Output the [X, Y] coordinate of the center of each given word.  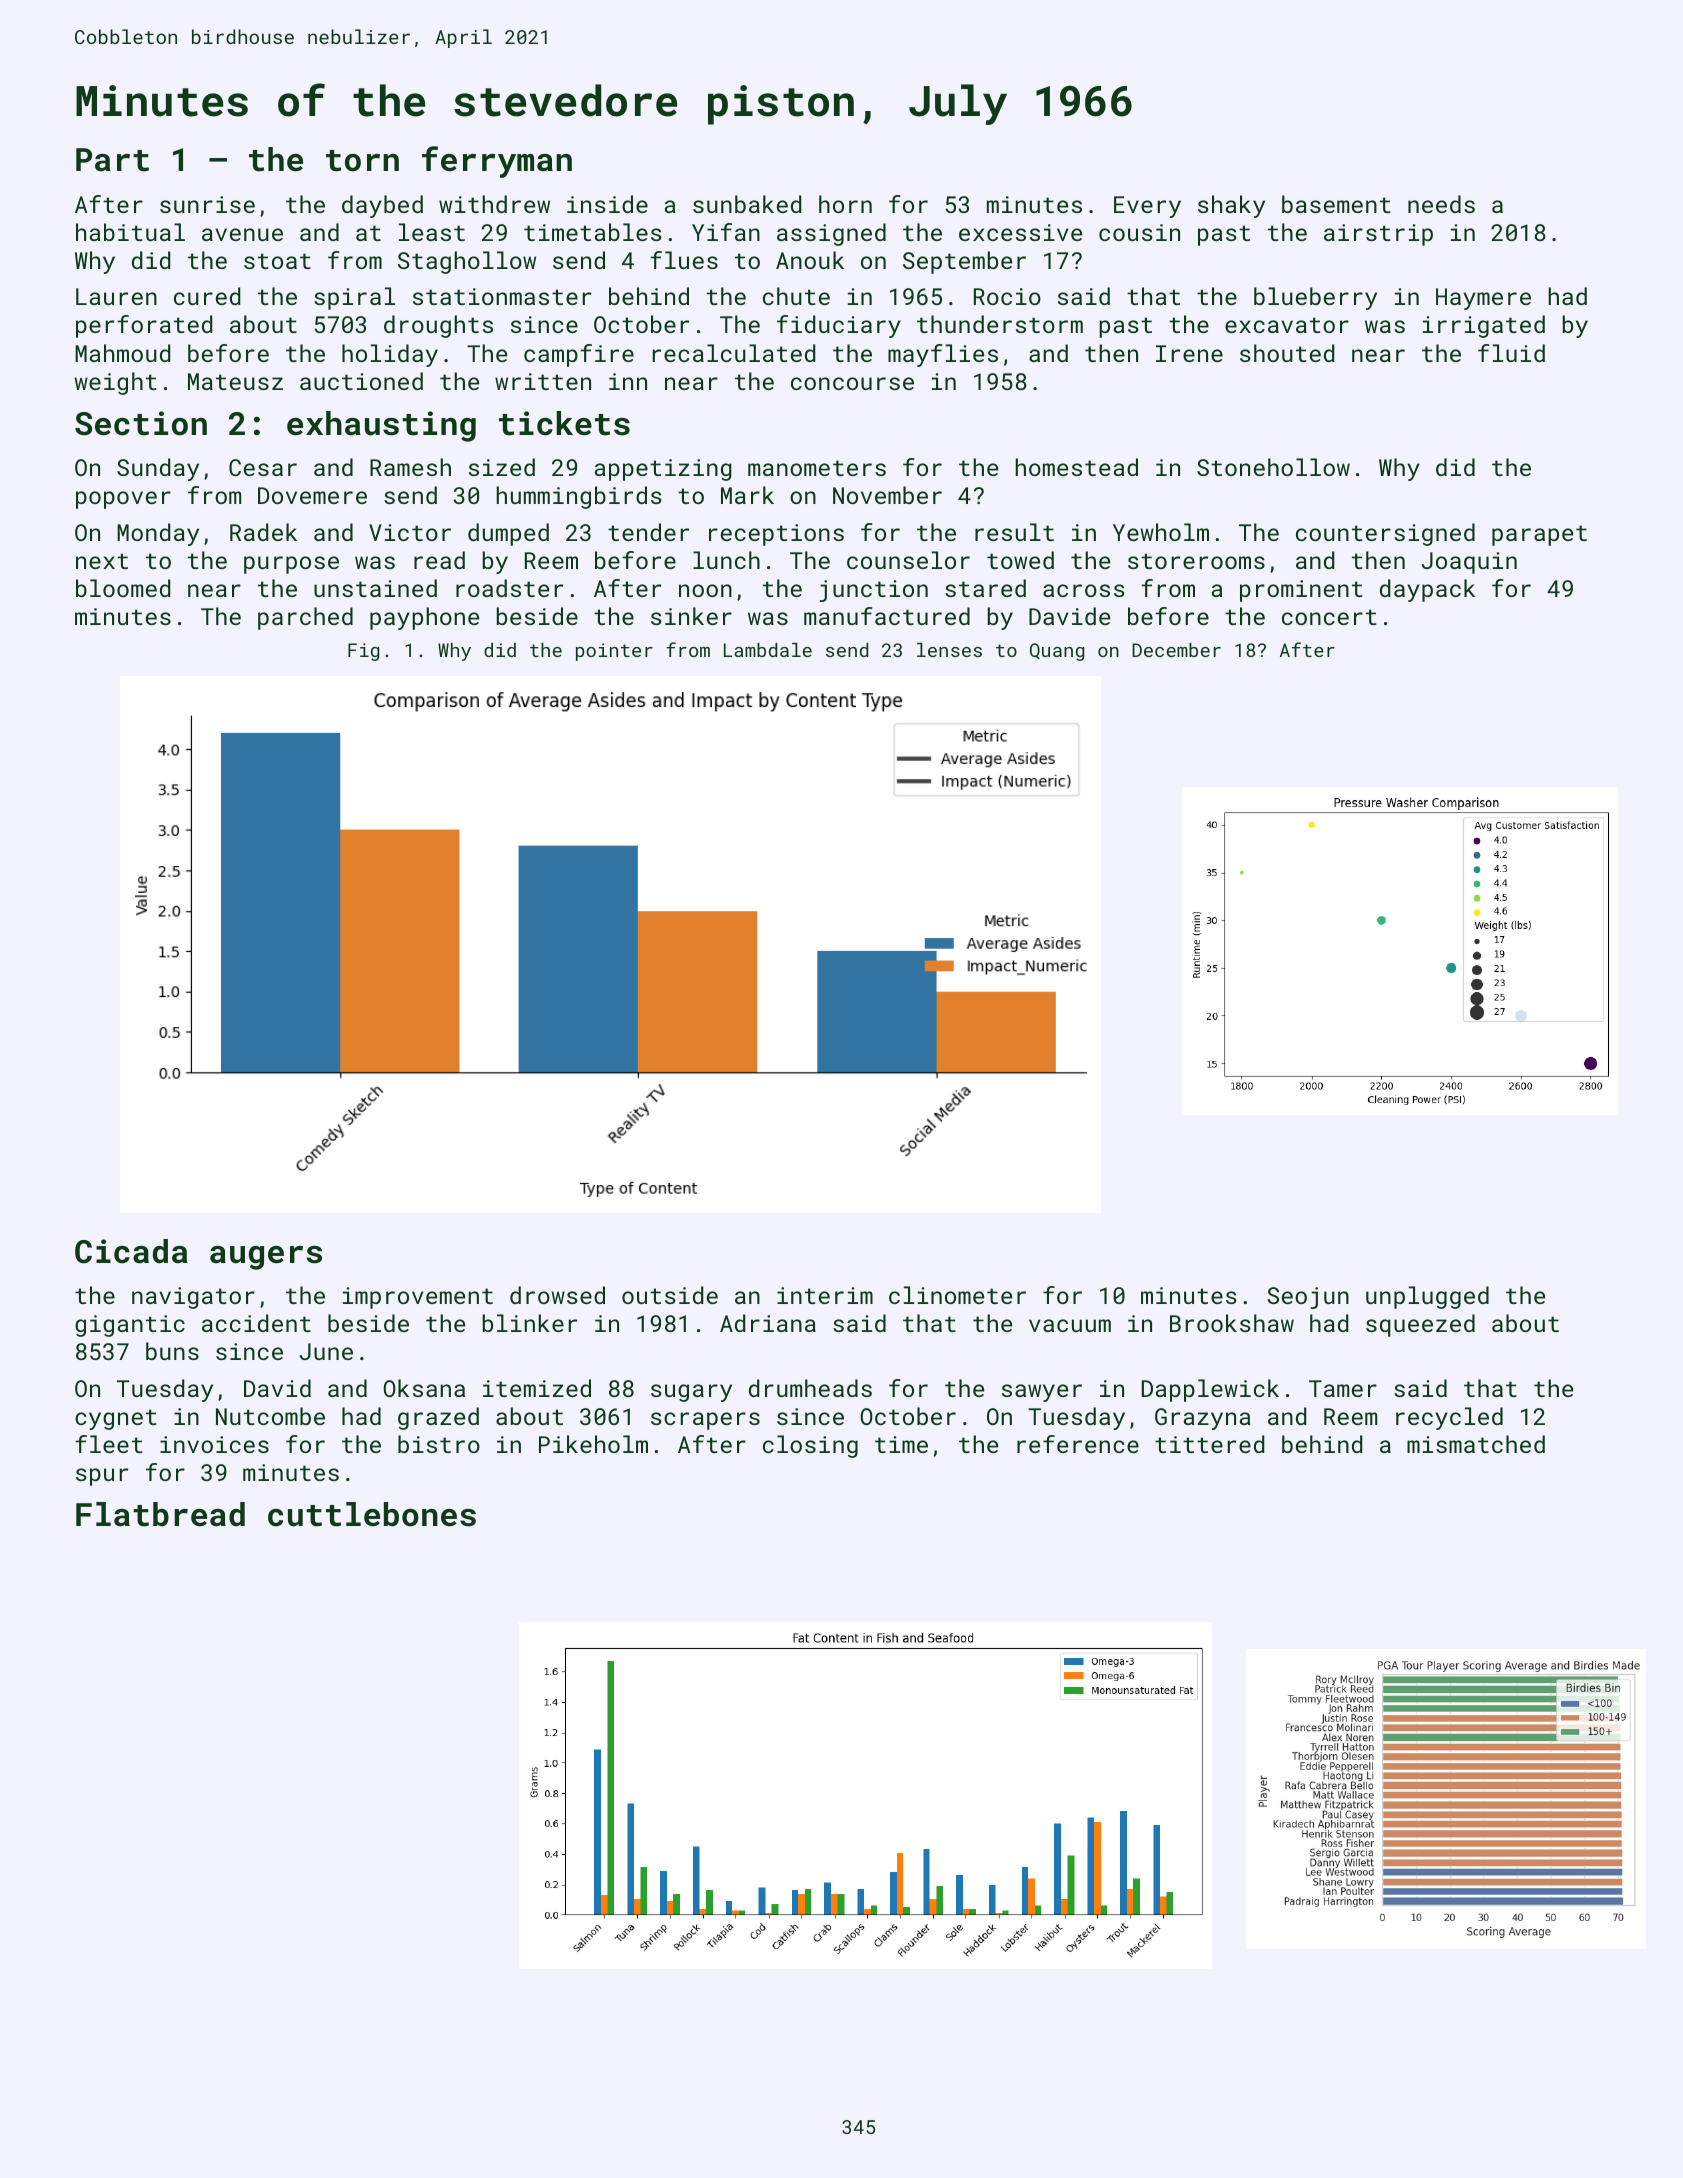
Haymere [1483, 299]
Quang [1057, 652]
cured [207, 296]
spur [102, 1477]
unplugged [1427, 1297]
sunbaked [747, 204]
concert [1329, 617]
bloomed [123, 588]
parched [305, 618]
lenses [949, 650]
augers [266, 1258]
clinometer [957, 1295]
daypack [1427, 590]
